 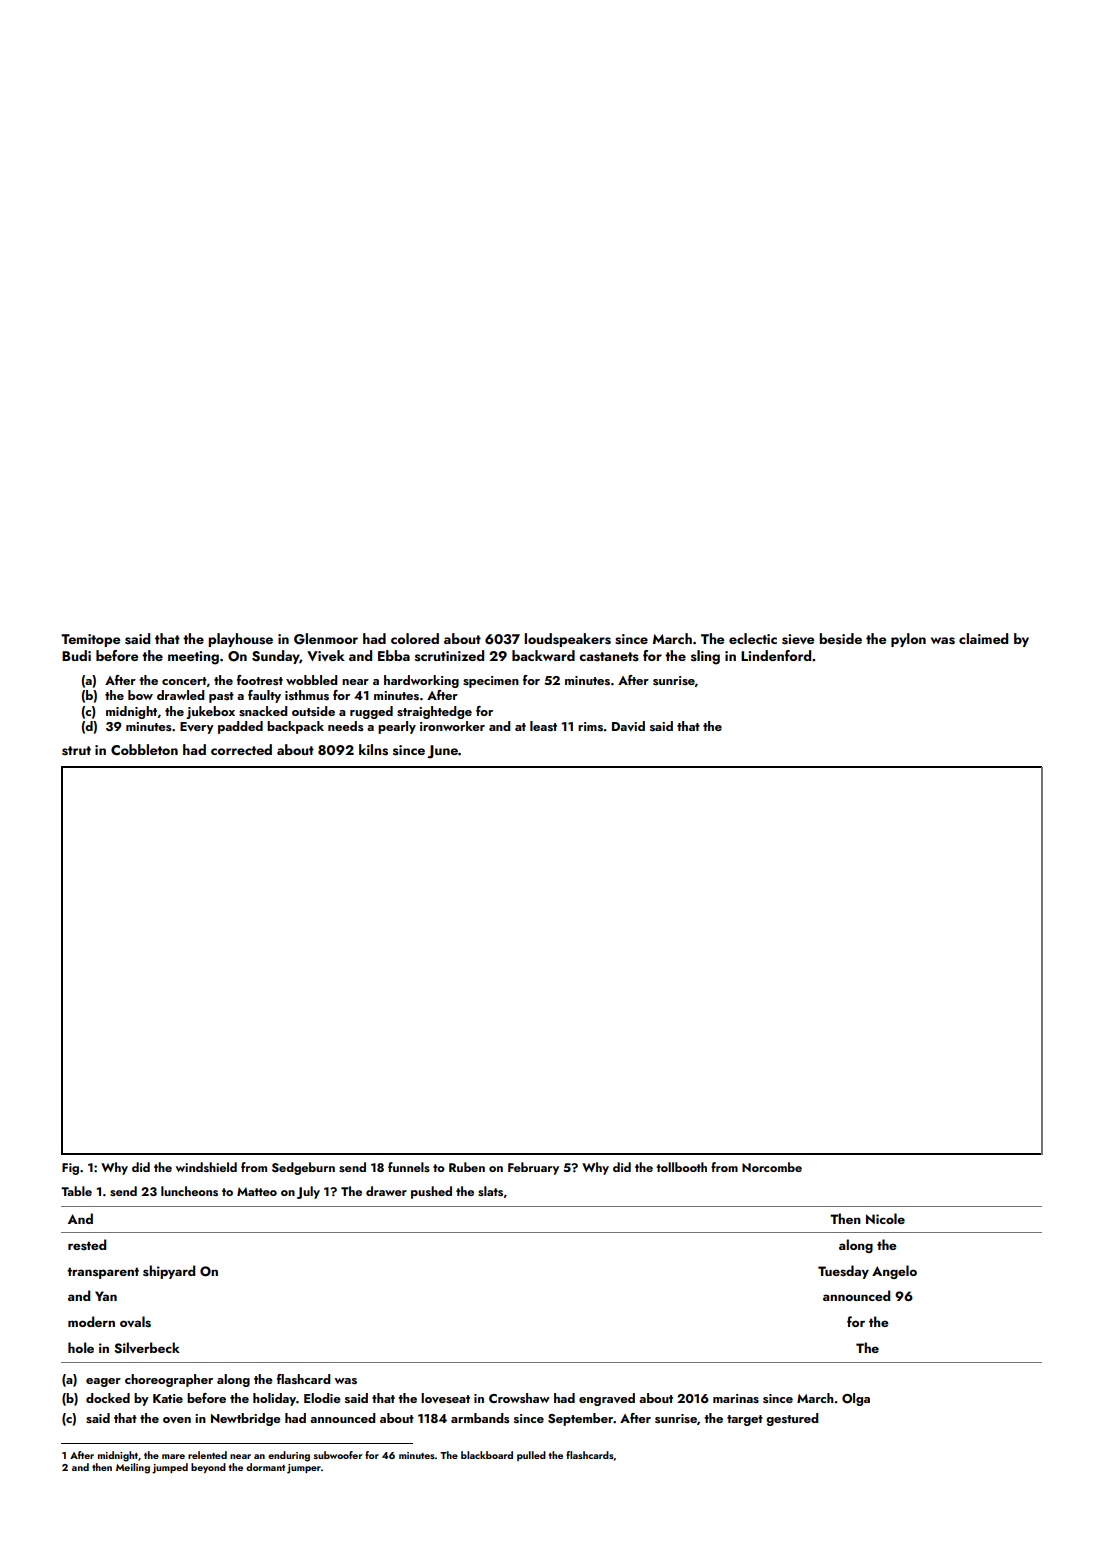 I want to click on David, so click(x=628, y=726).
